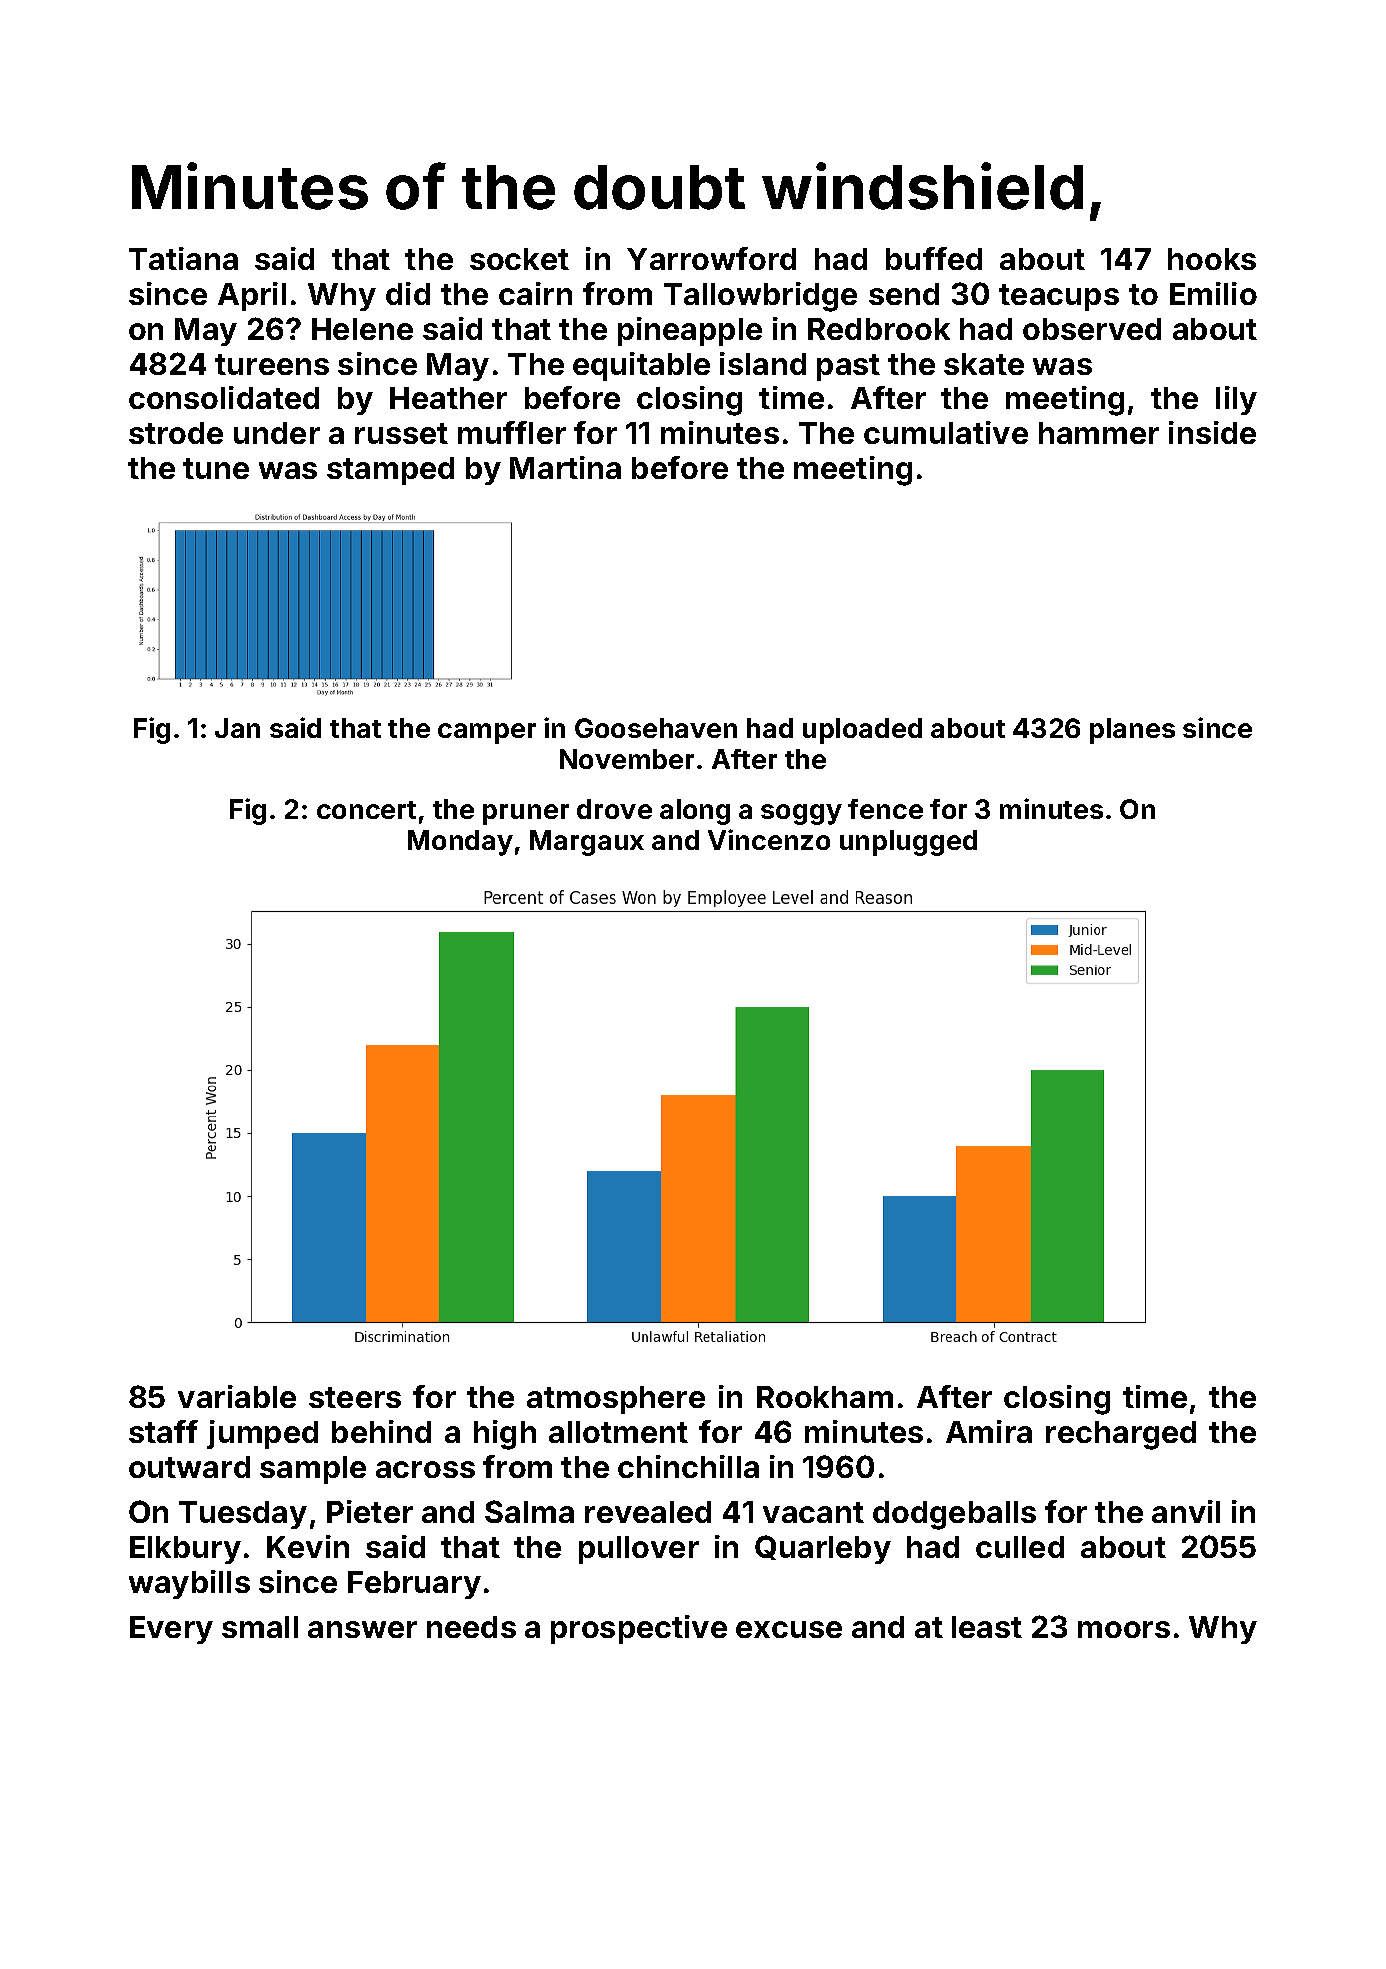 This screenshot has height=1969, width=1386. Describe the element at coordinates (565, 467) in the screenshot. I see `Martina` at that location.
